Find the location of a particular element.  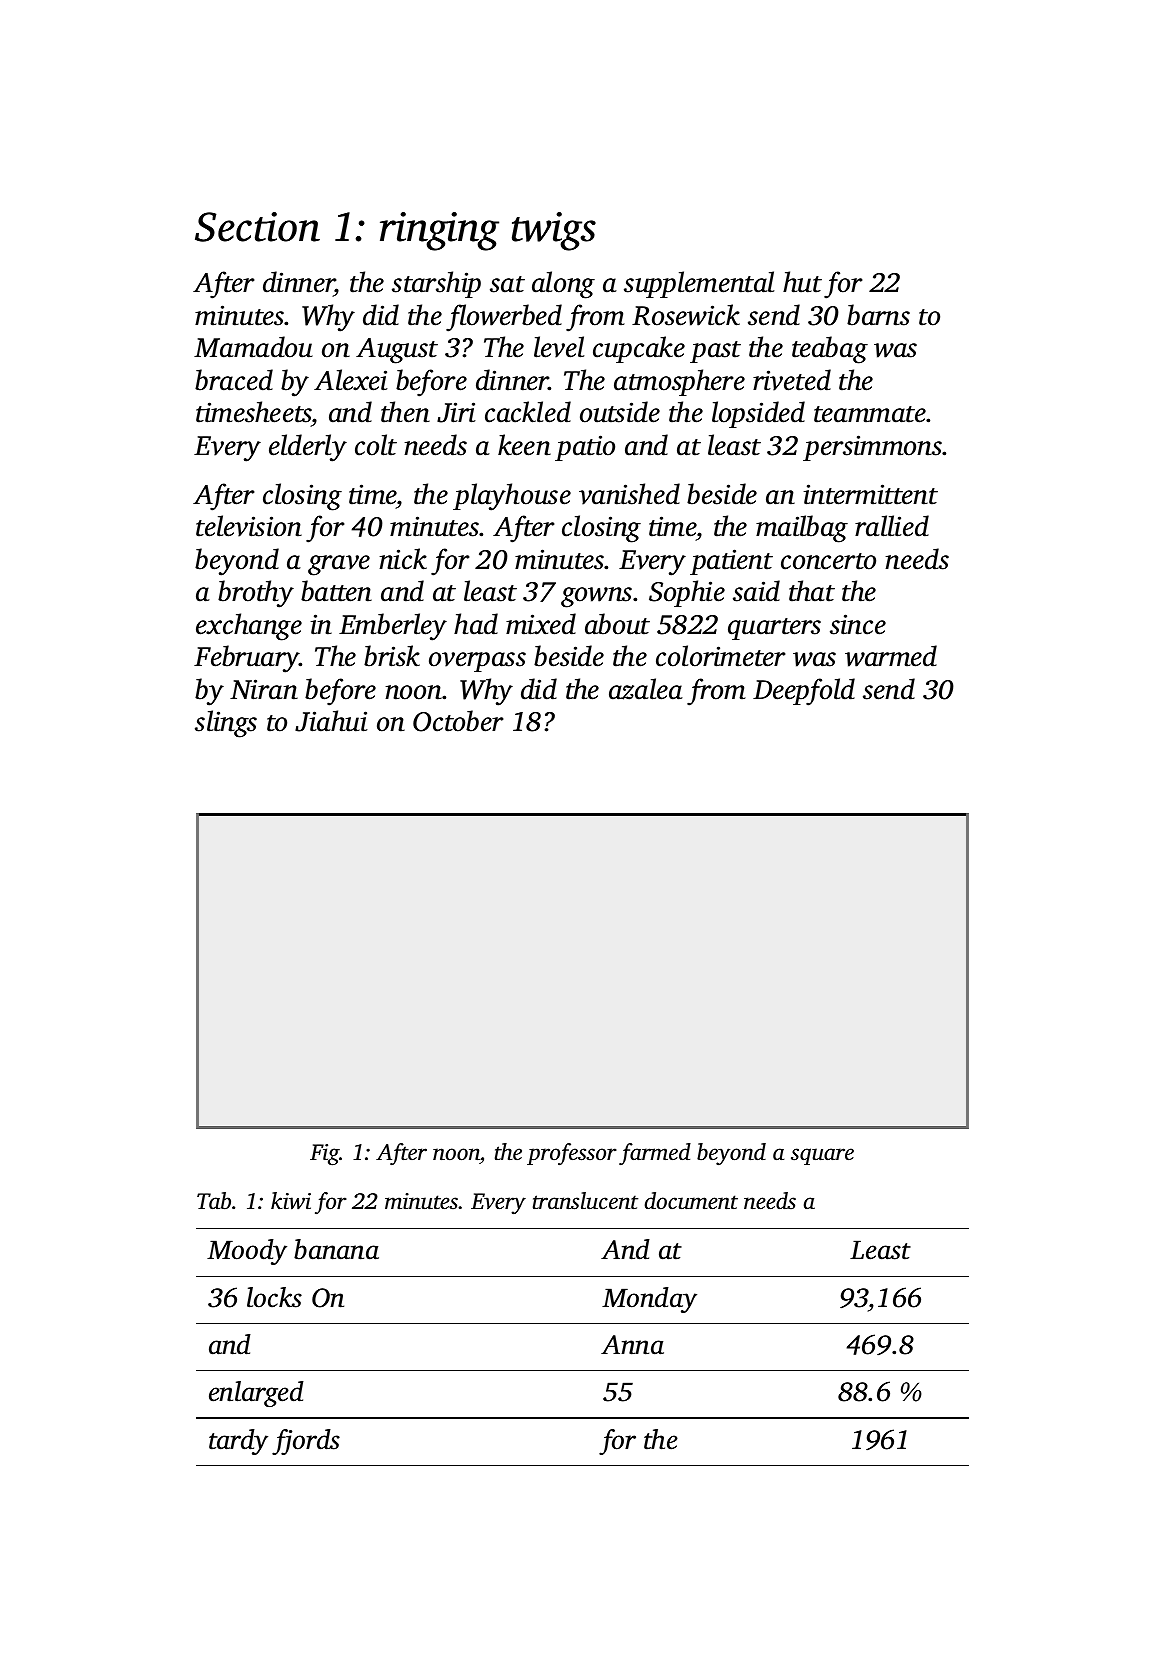

slings is located at coordinates (226, 724).
